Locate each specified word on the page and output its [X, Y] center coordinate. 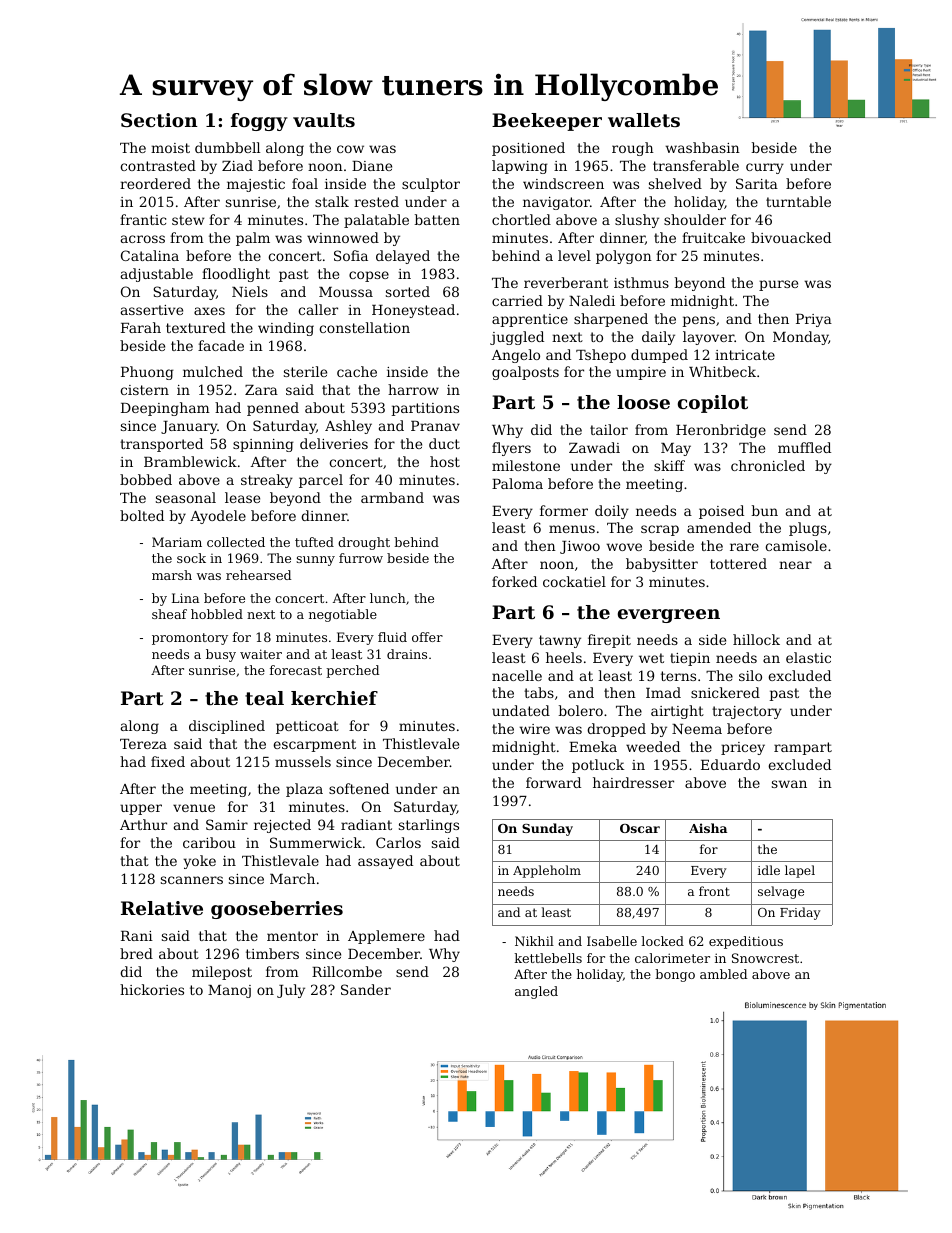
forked [514, 581]
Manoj [229, 991]
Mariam [177, 542]
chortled [521, 219]
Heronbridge [721, 431]
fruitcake [713, 237]
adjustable [157, 275]
